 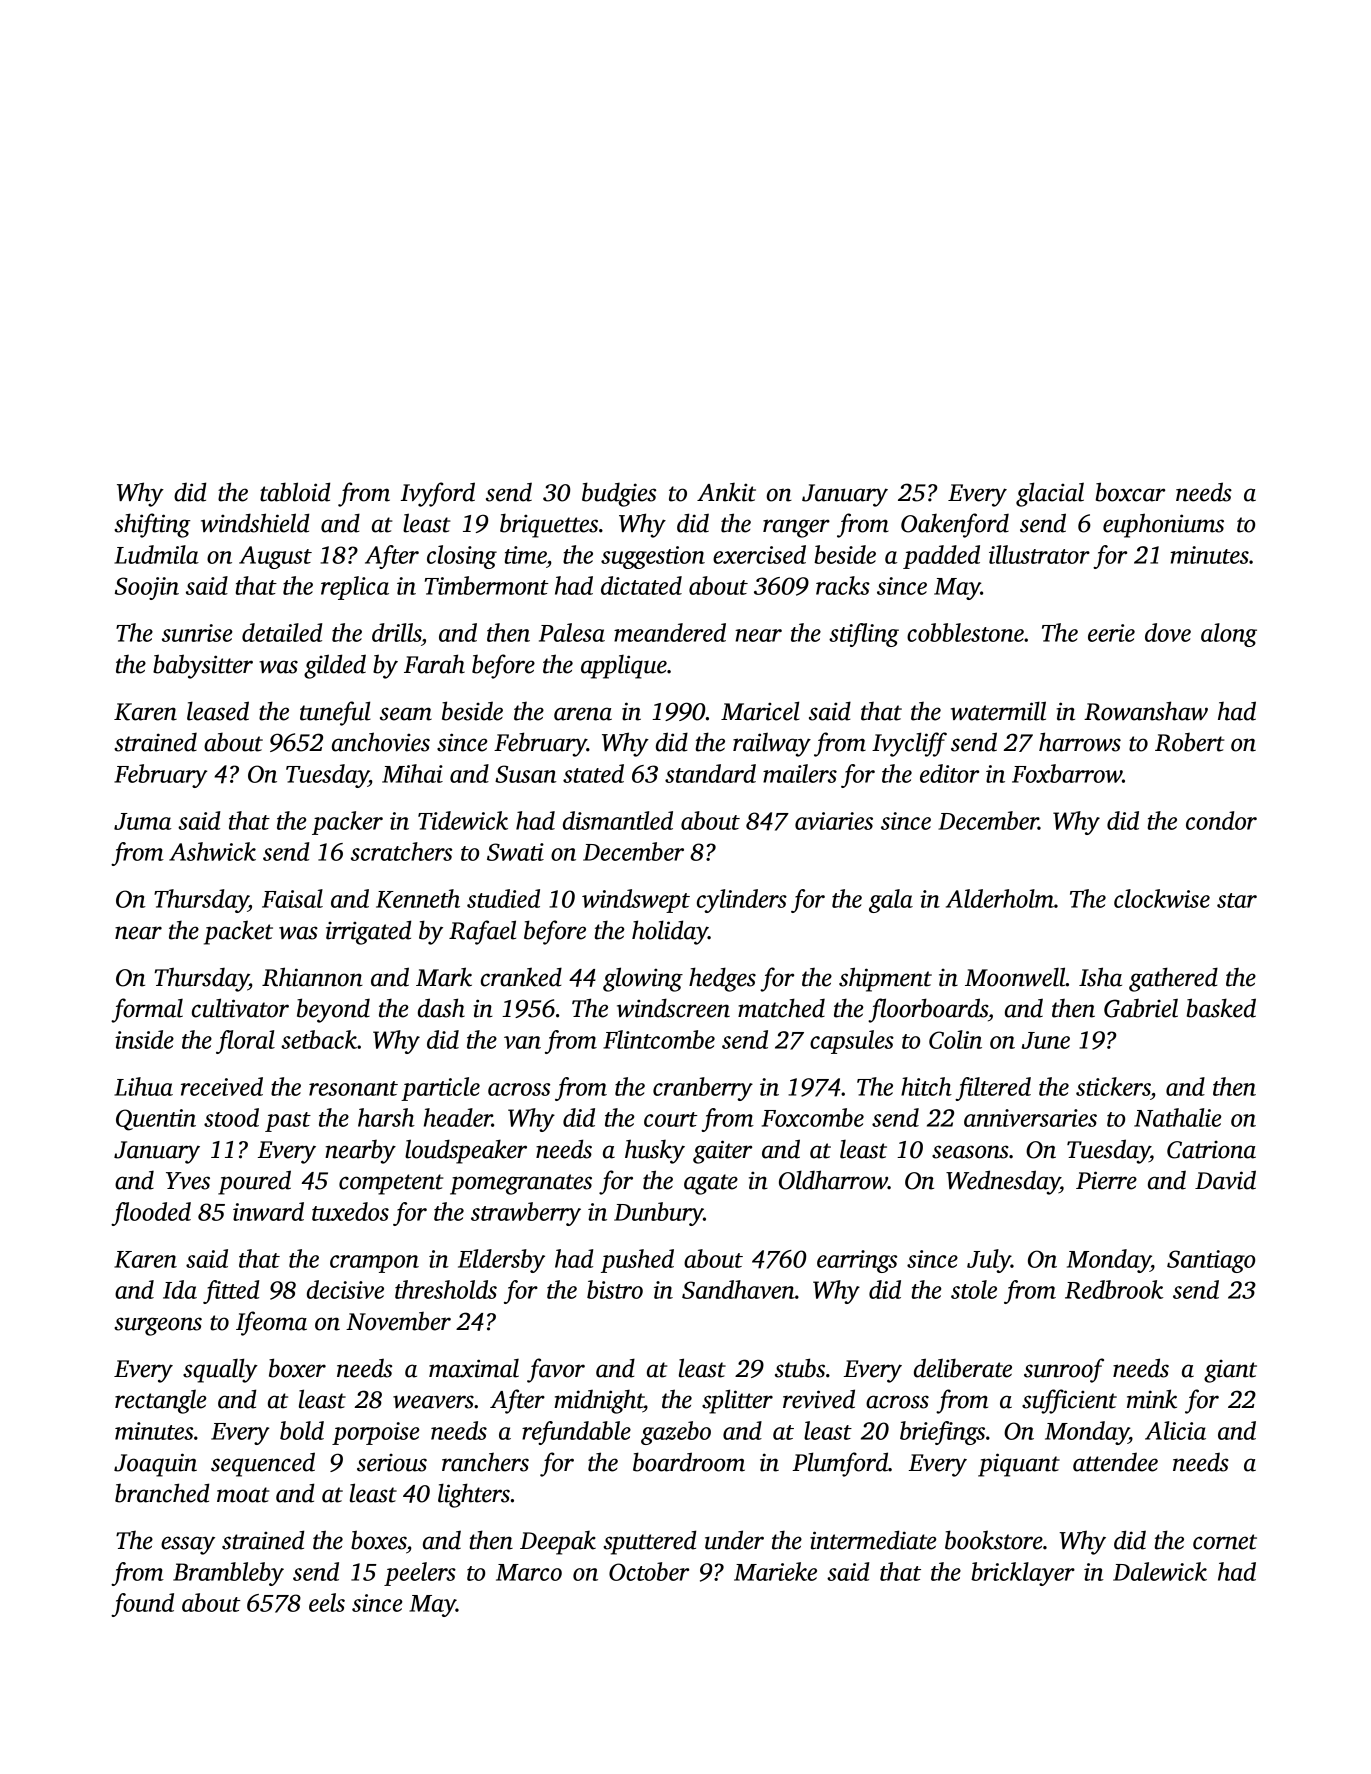 I want to click on piquant, so click(x=1019, y=1465).
